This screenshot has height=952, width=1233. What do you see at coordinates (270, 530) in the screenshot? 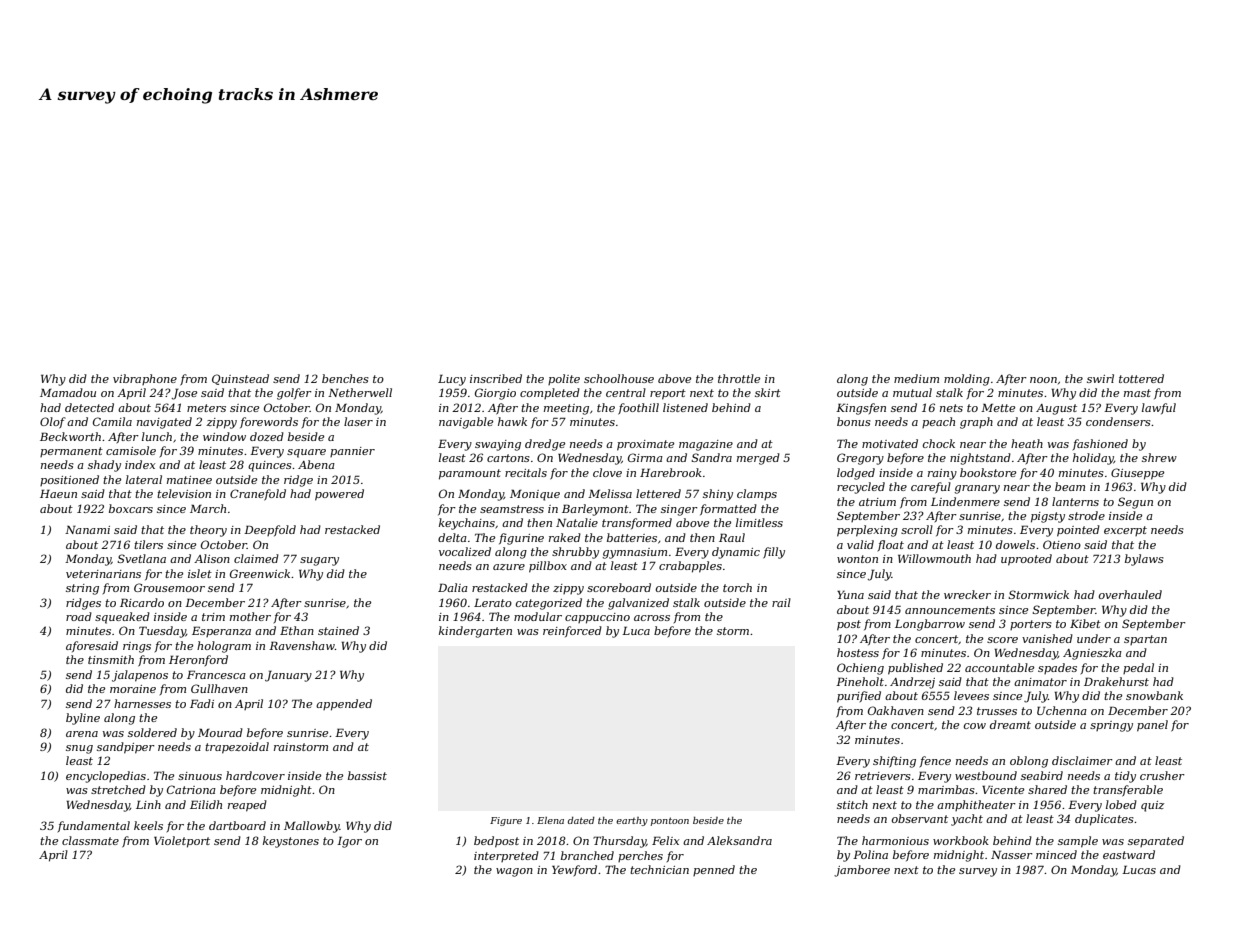
I see `Deepfold` at bounding box center [270, 530].
